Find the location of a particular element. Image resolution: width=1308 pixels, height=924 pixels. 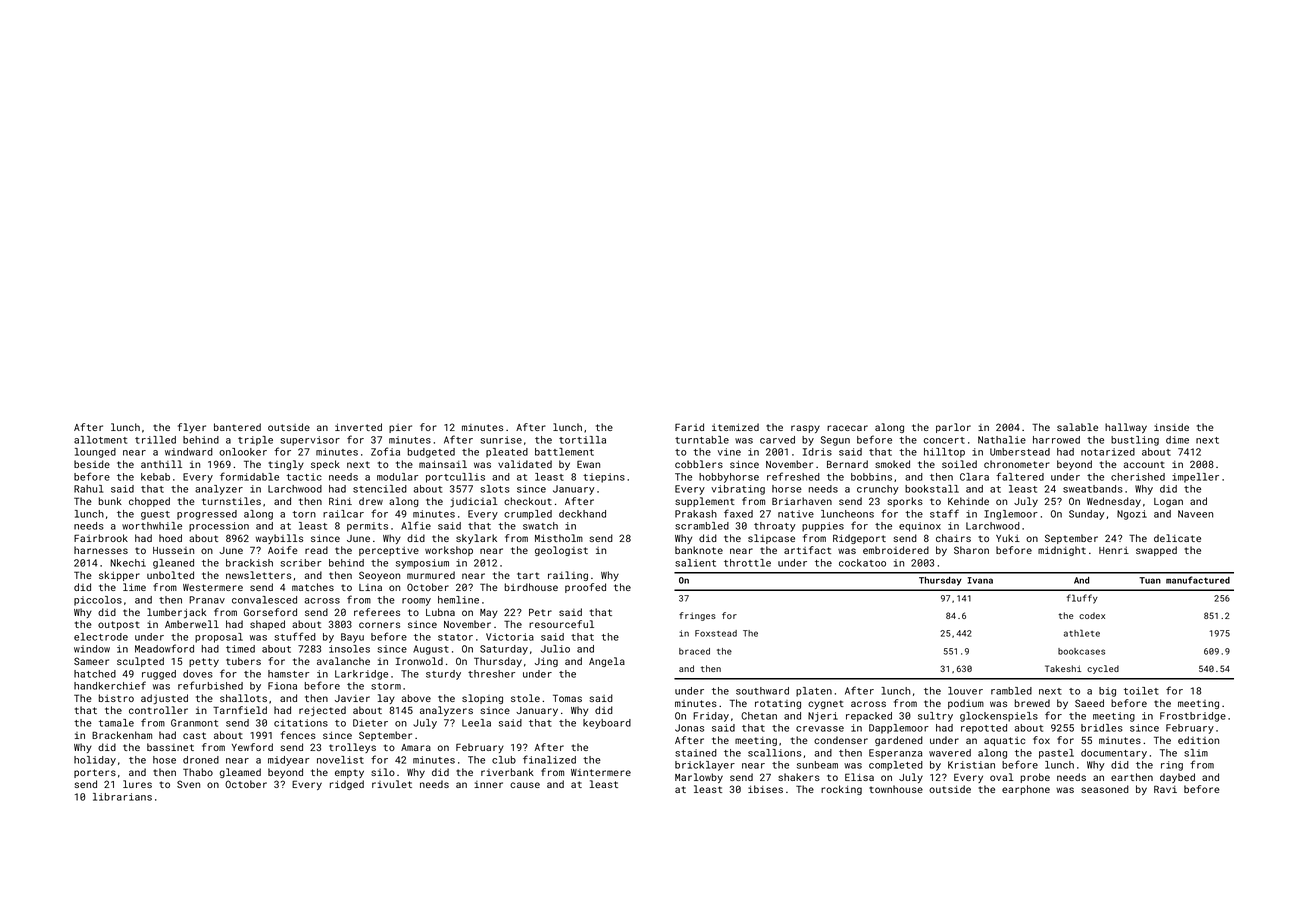

platen is located at coordinates (814, 692).
